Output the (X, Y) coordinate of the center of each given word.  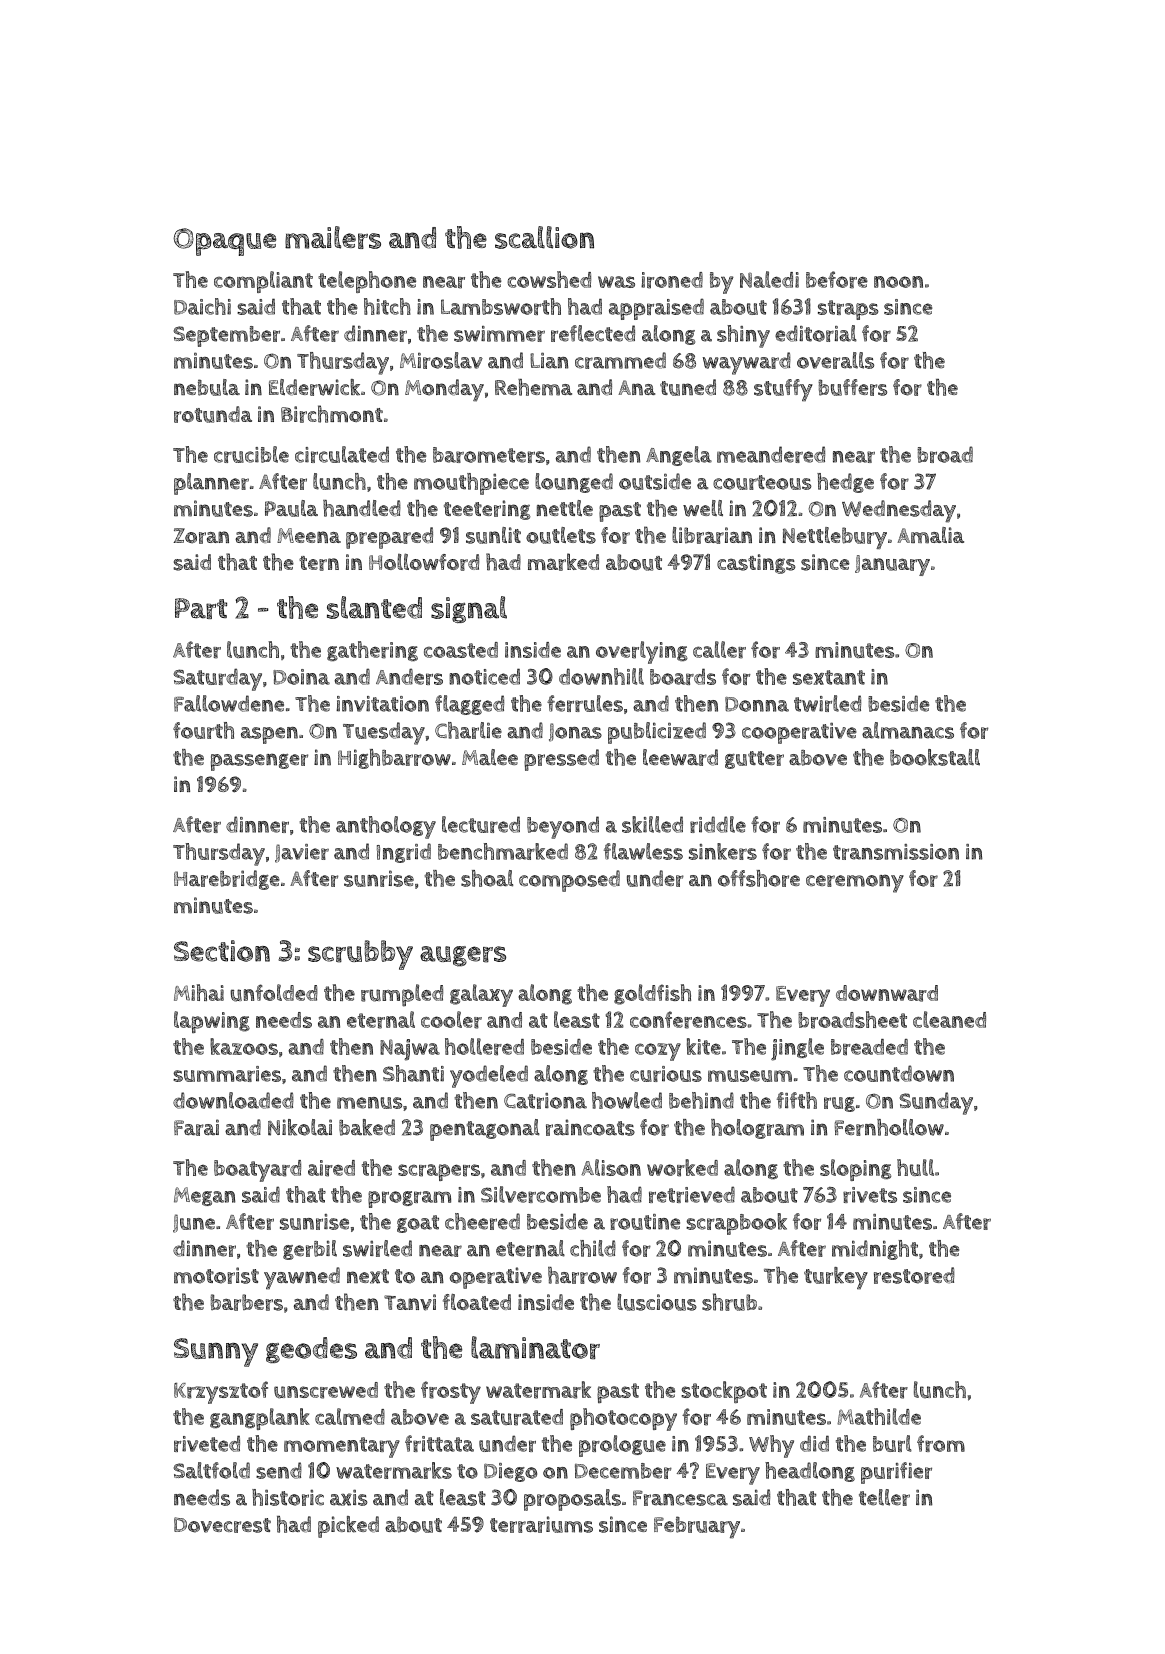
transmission (896, 852)
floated (477, 1302)
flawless (643, 851)
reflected (593, 333)
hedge (845, 483)
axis (349, 1497)
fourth (203, 730)
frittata (439, 1443)
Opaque (224, 242)
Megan (204, 1196)
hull (915, 1167)
